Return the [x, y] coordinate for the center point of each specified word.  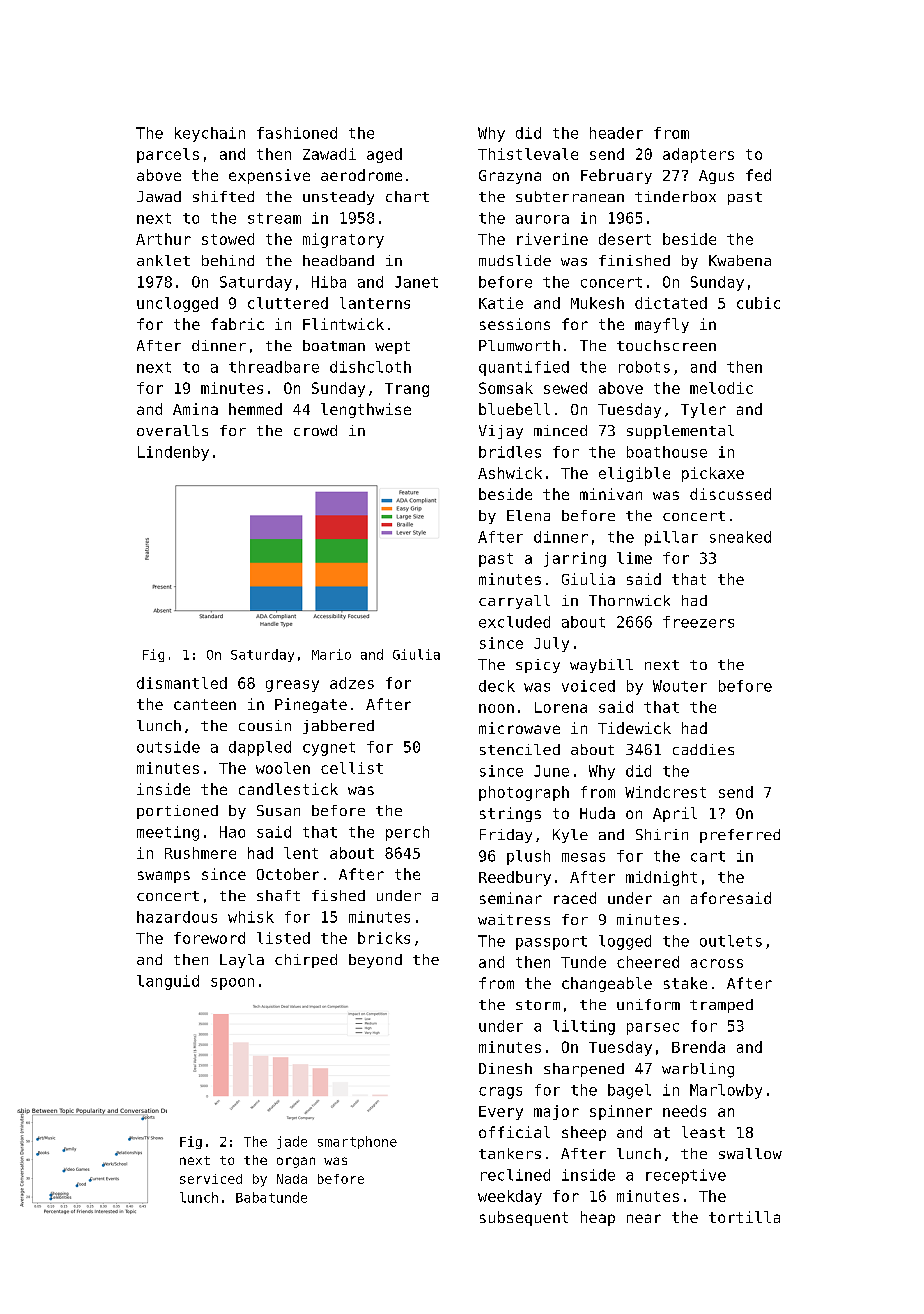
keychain [210, 134]
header [616, 133]
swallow [750, 1153]
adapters [698, 155]
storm [538, 1005]
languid [168, 982]
